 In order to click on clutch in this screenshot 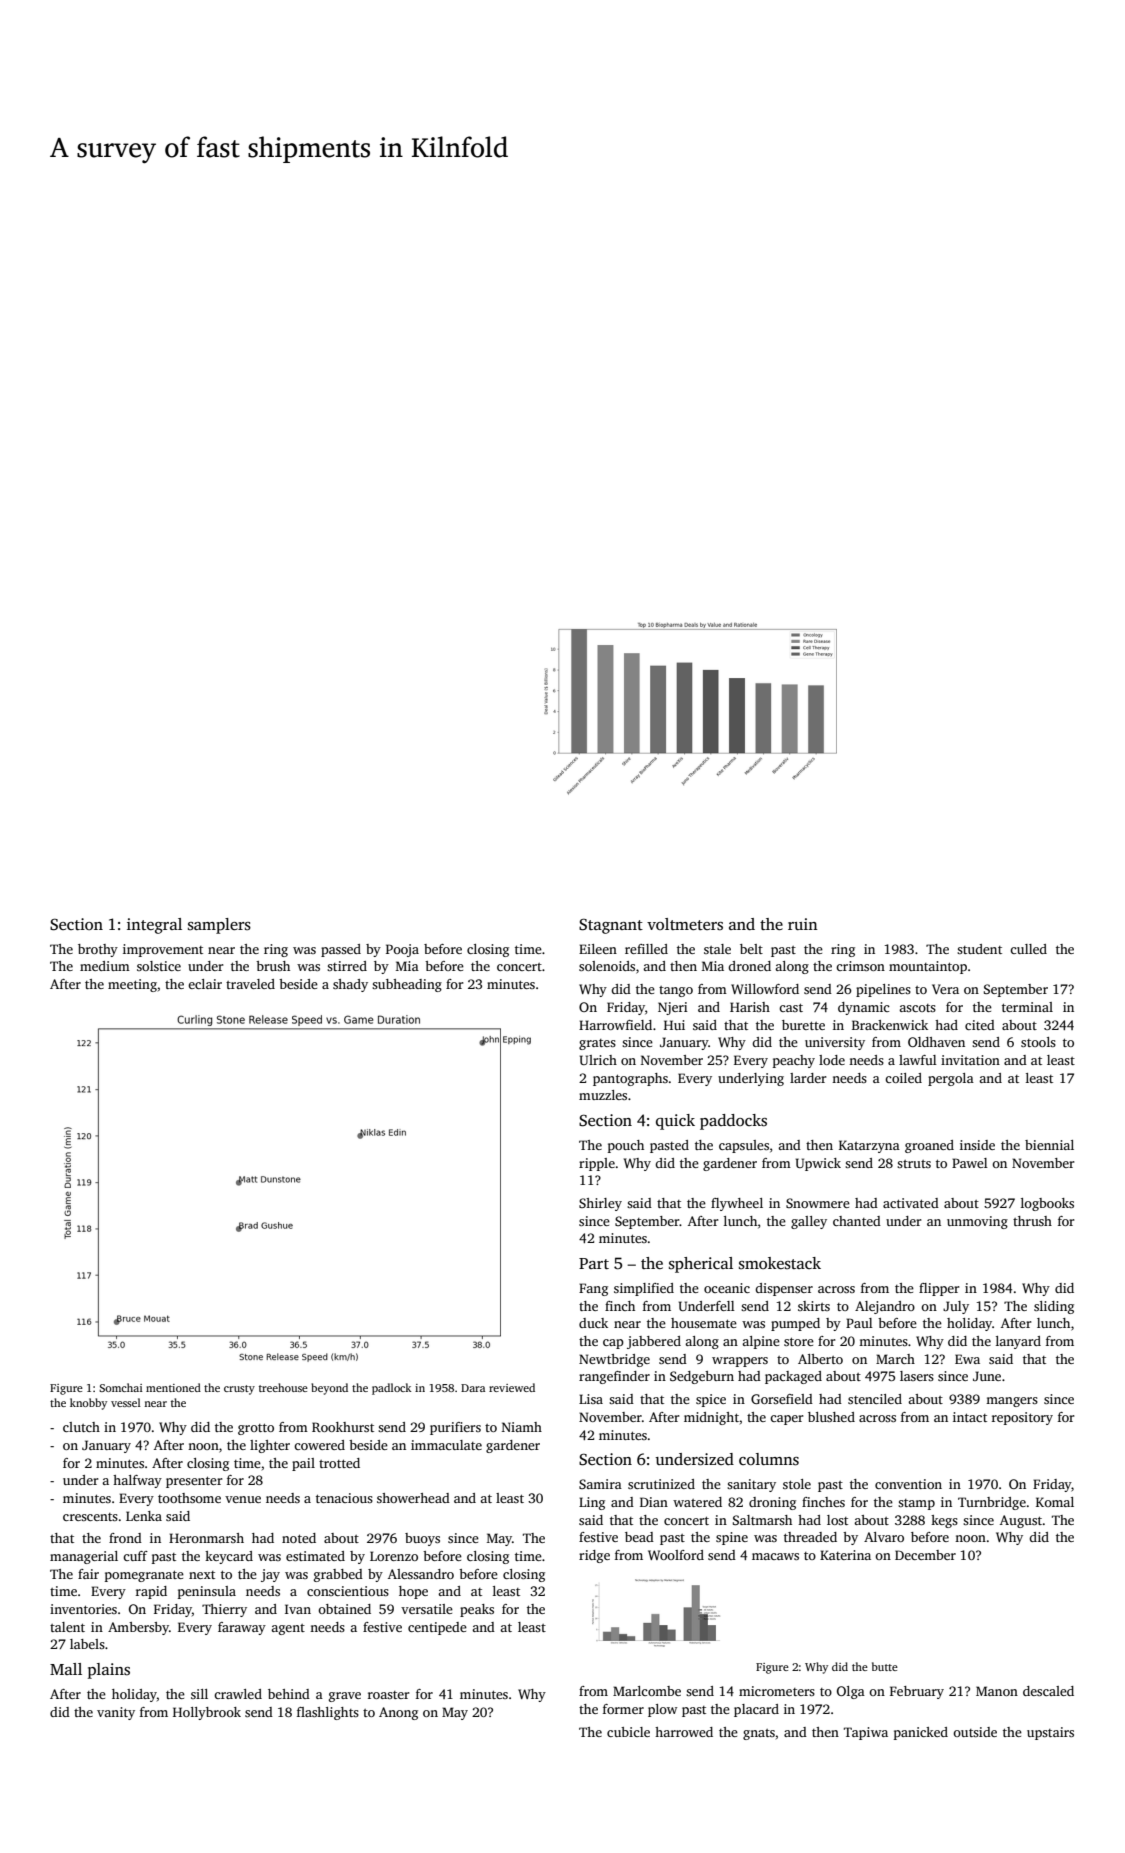, I will do `click(81, 1427)`.
